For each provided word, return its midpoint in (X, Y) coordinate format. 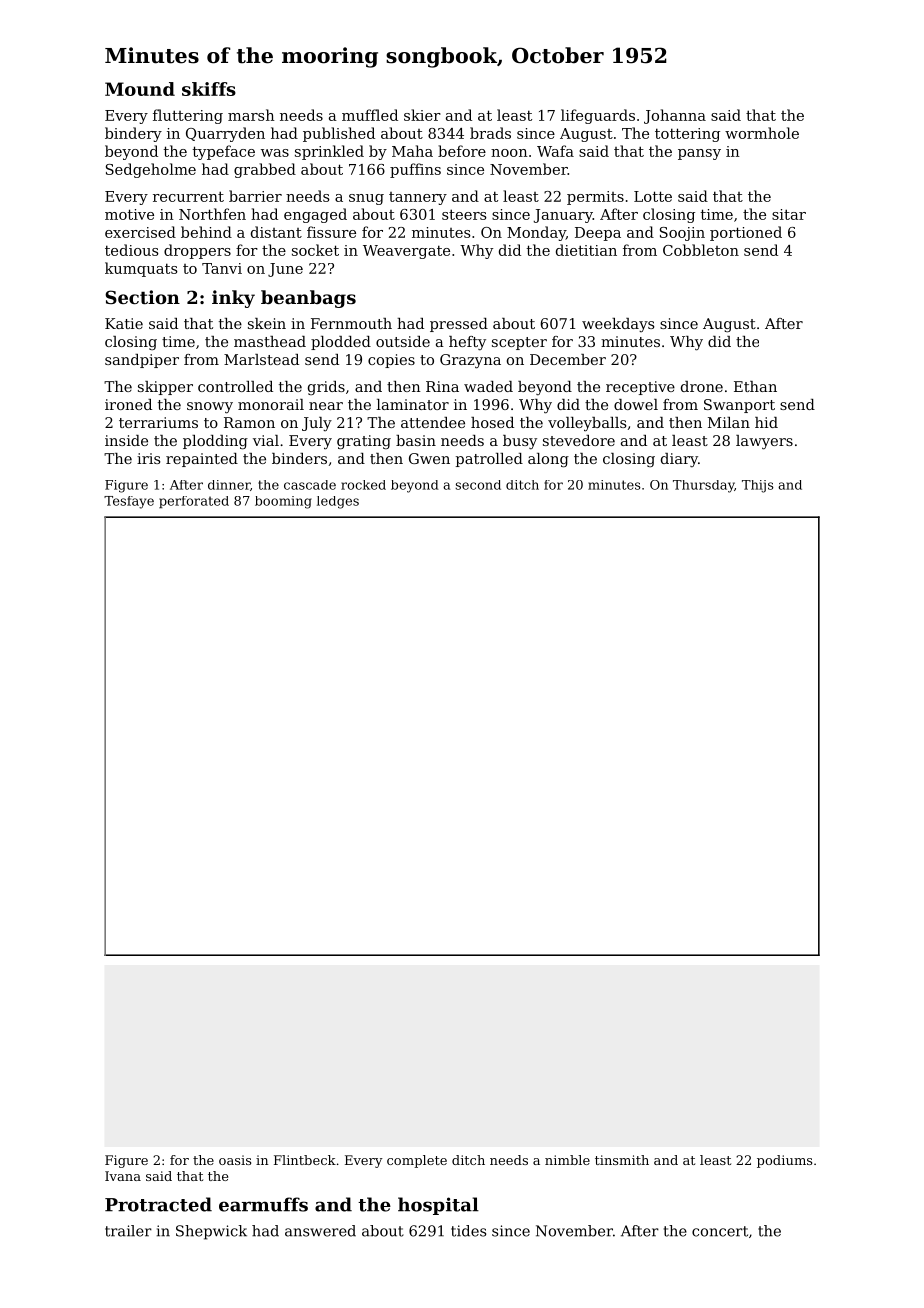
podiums (784, 1161)
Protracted (158, 1204)
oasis (235, 1160)
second (478, 485)
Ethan (755, 386)
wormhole (762, 133)
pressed (459, 325)
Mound (140, 89)
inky (233, 299)
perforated (194, 502)
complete (417, 1161)
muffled (370, 115)
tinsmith (622, 1160)
